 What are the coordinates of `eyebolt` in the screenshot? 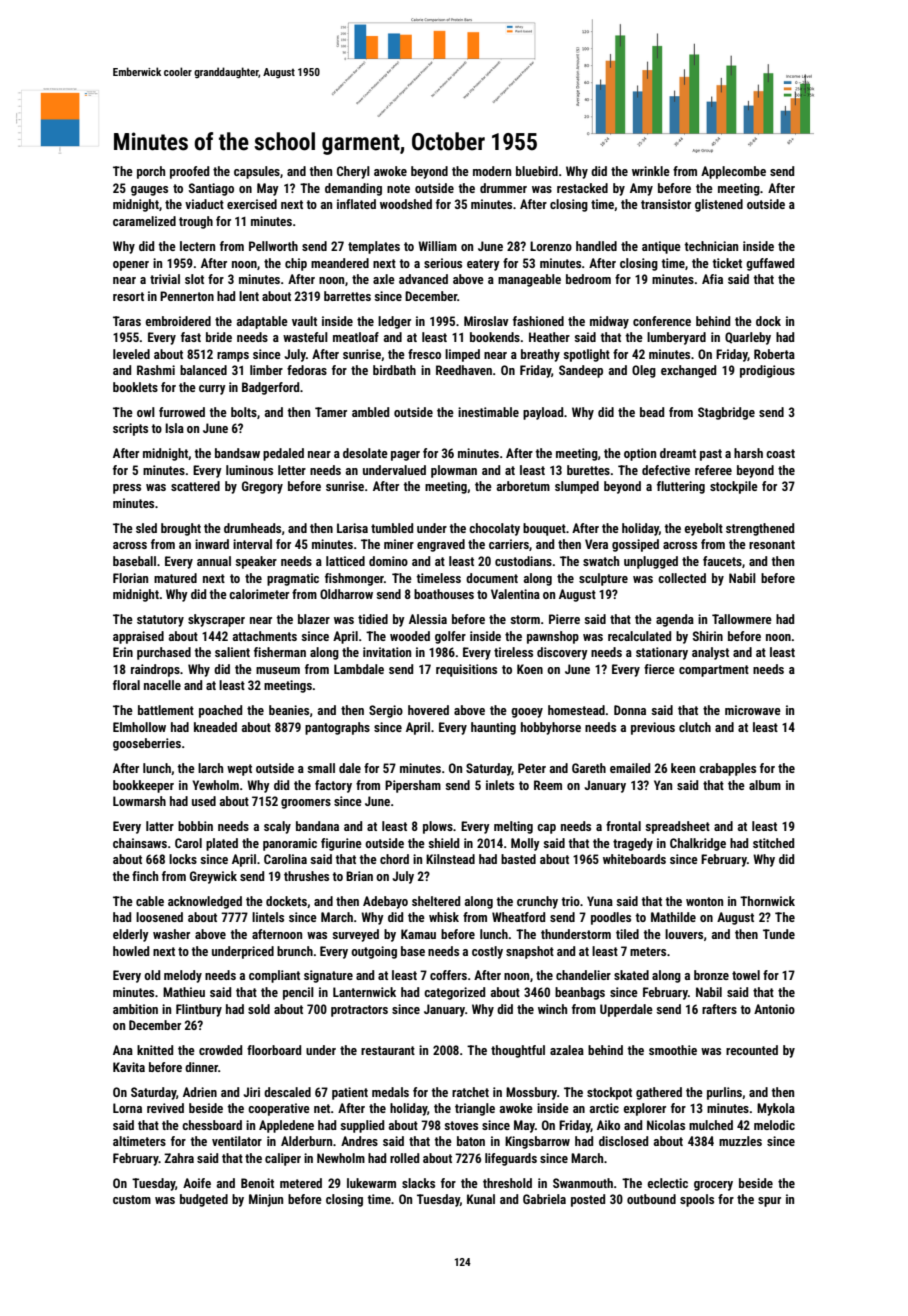 It's located at (703, 529).
